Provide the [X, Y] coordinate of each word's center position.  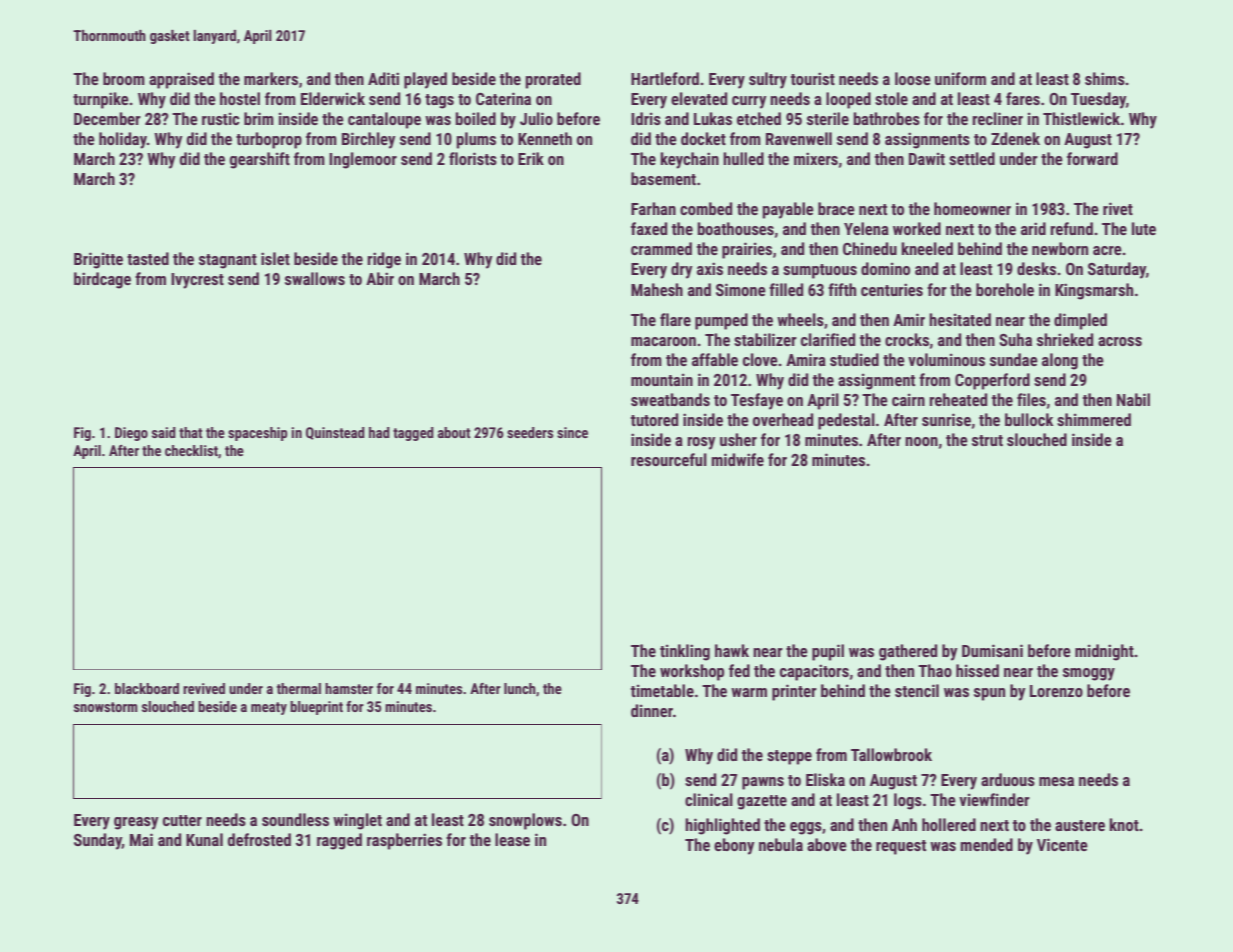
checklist [191, 450]
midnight [1104, 652]
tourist [813, 78]
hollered [949, 824]
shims [1105, 78]
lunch [520, 688]
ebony [734, 846]
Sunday [98, 841]
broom [124, 78]
